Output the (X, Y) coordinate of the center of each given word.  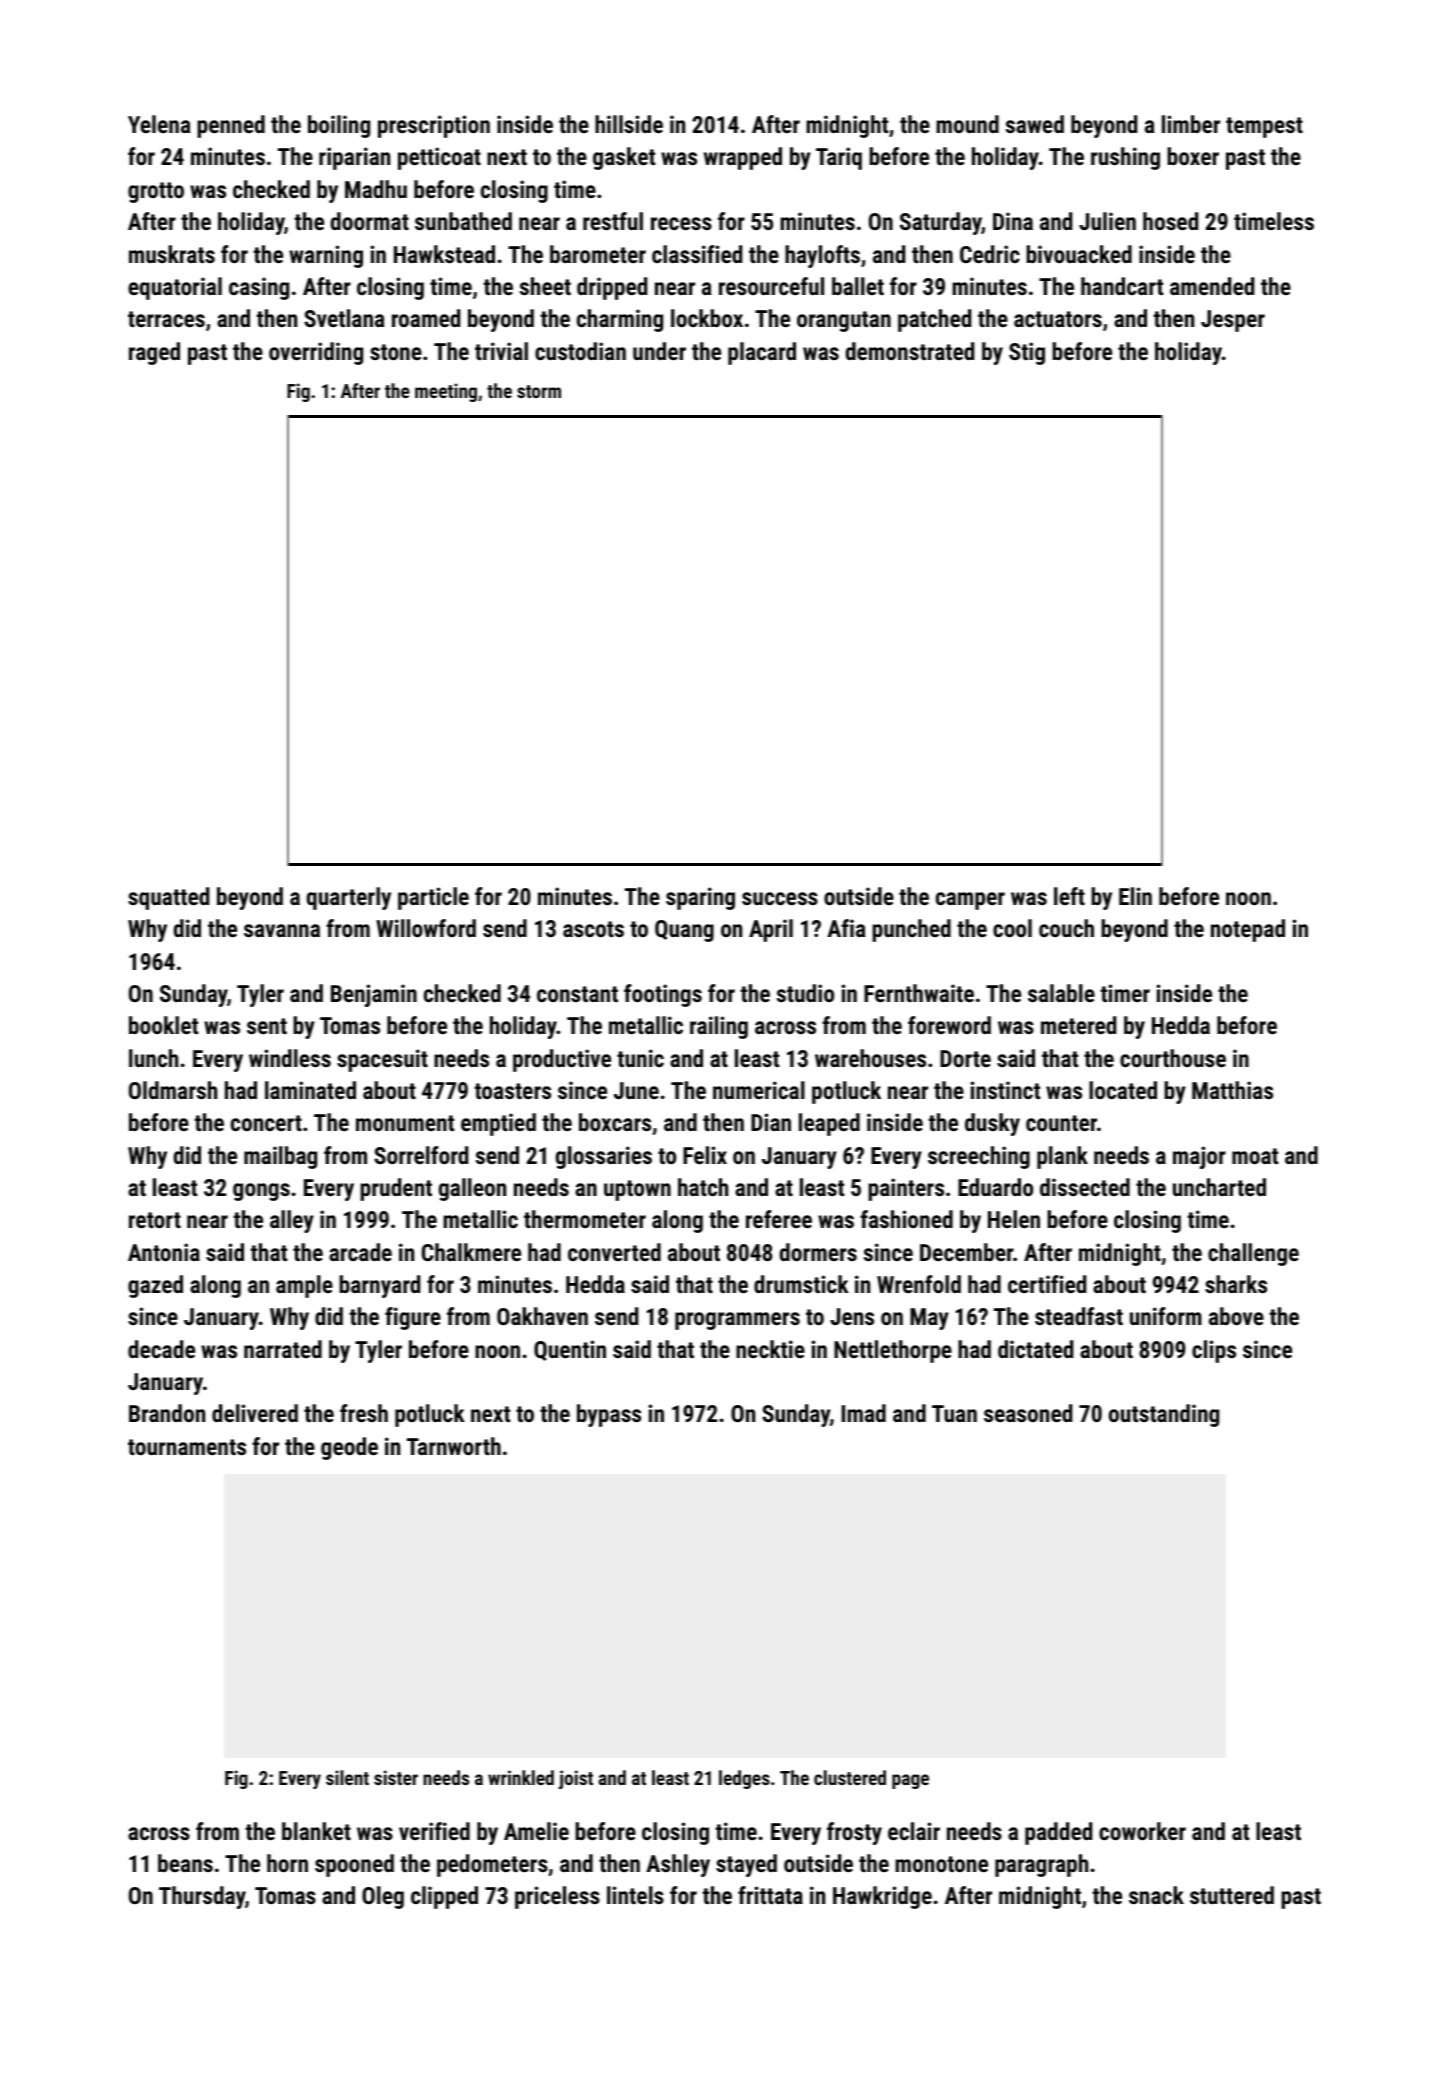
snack (1156, 1895)
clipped (444, 1897)
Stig (1027, 353)
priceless (557, 1897)
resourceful (771, 286)
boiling (339, 126)
